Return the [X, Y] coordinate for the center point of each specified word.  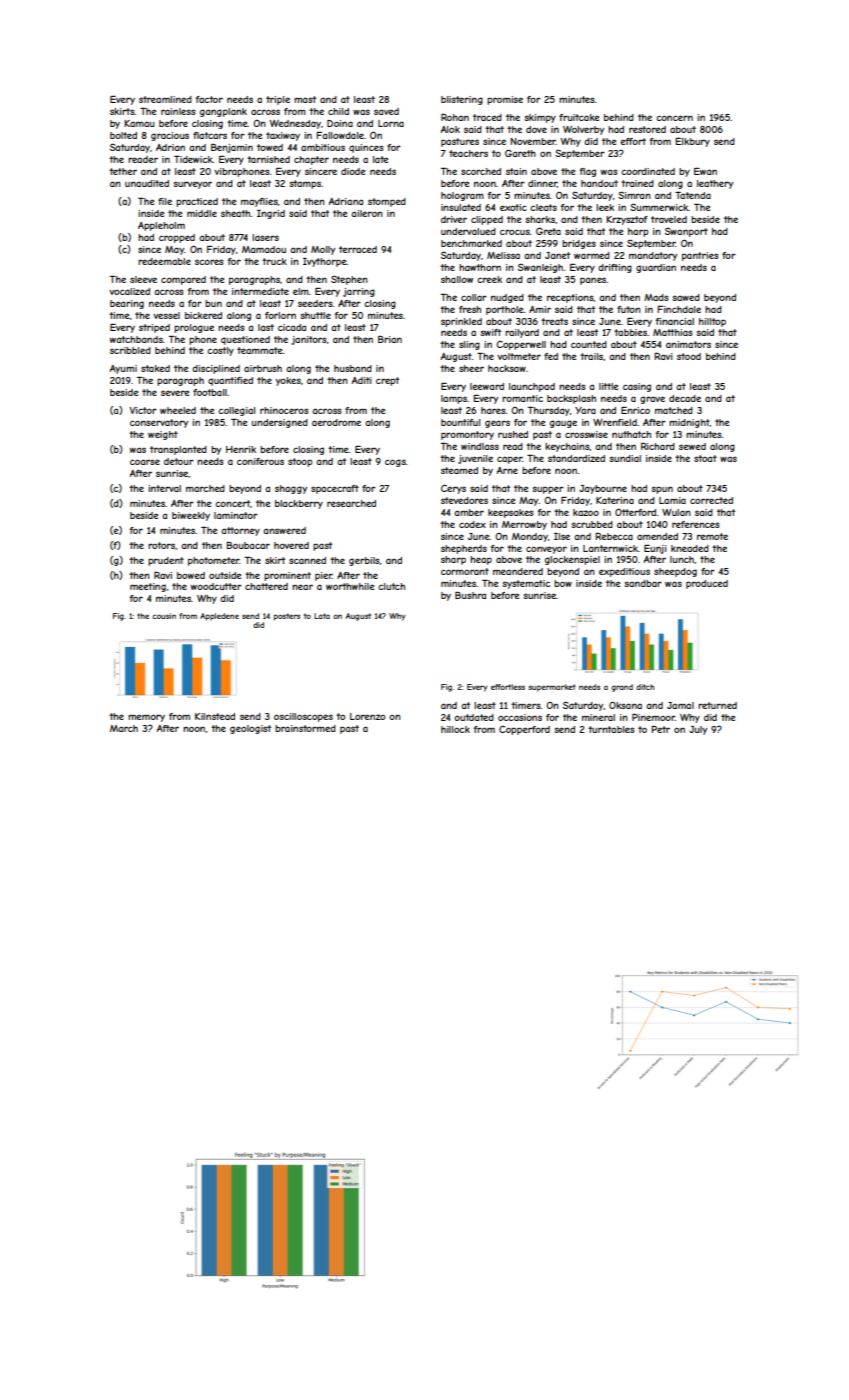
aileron [367, 213]
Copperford [524, 730]
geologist [250, 729]
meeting [148, 587]
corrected [711, 500]
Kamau [139, 123]
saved [386, 111]
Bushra [470, 595]
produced [707, 584]
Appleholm [161, 226]
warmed [592, 255]
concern [674, 118]
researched [351, 503]
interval [164, 488]
